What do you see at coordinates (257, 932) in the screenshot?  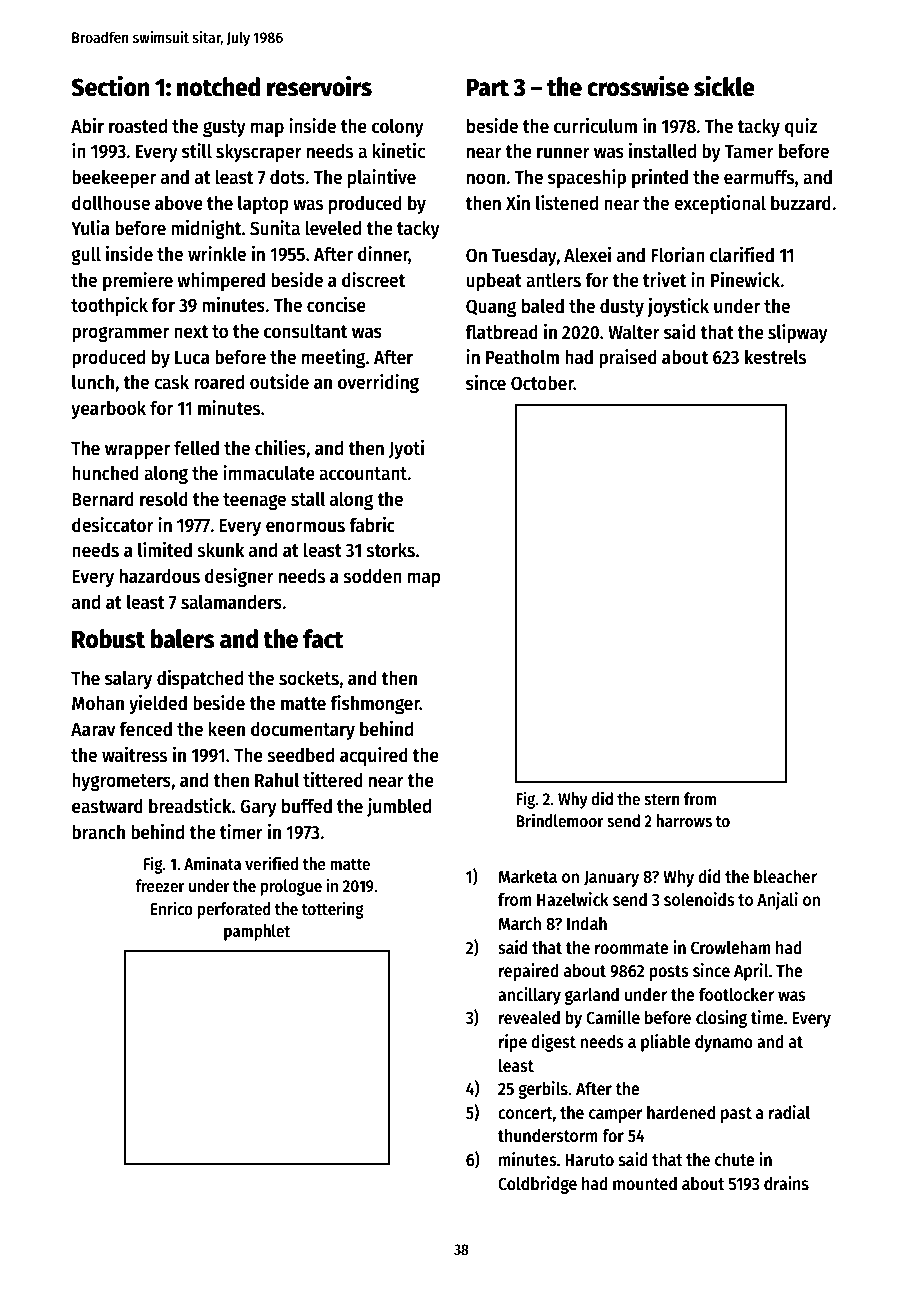 I see `pamphlet` at bounding box center [257, 932].
